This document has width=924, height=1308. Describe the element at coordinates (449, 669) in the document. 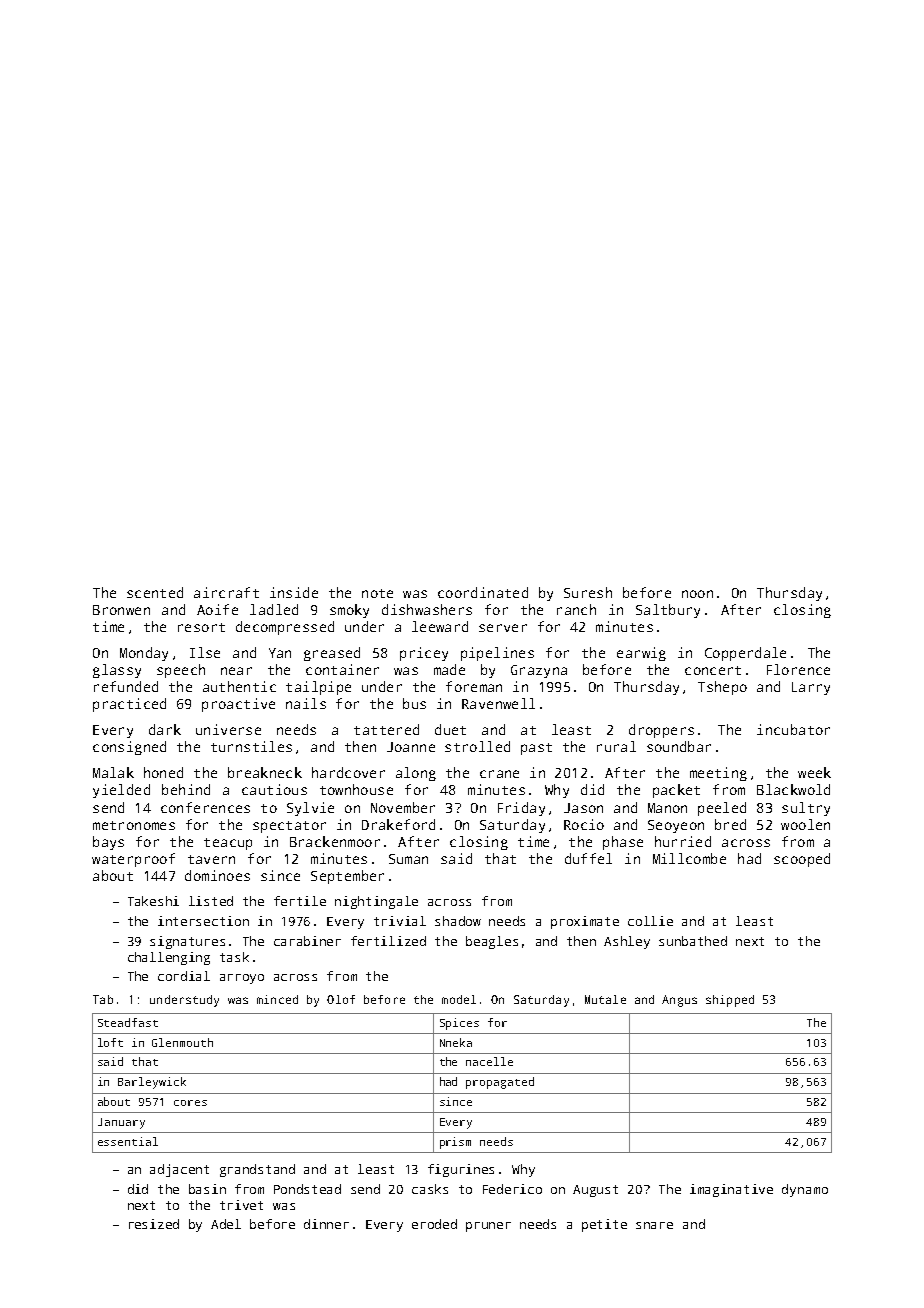

I see `made` at that location.
